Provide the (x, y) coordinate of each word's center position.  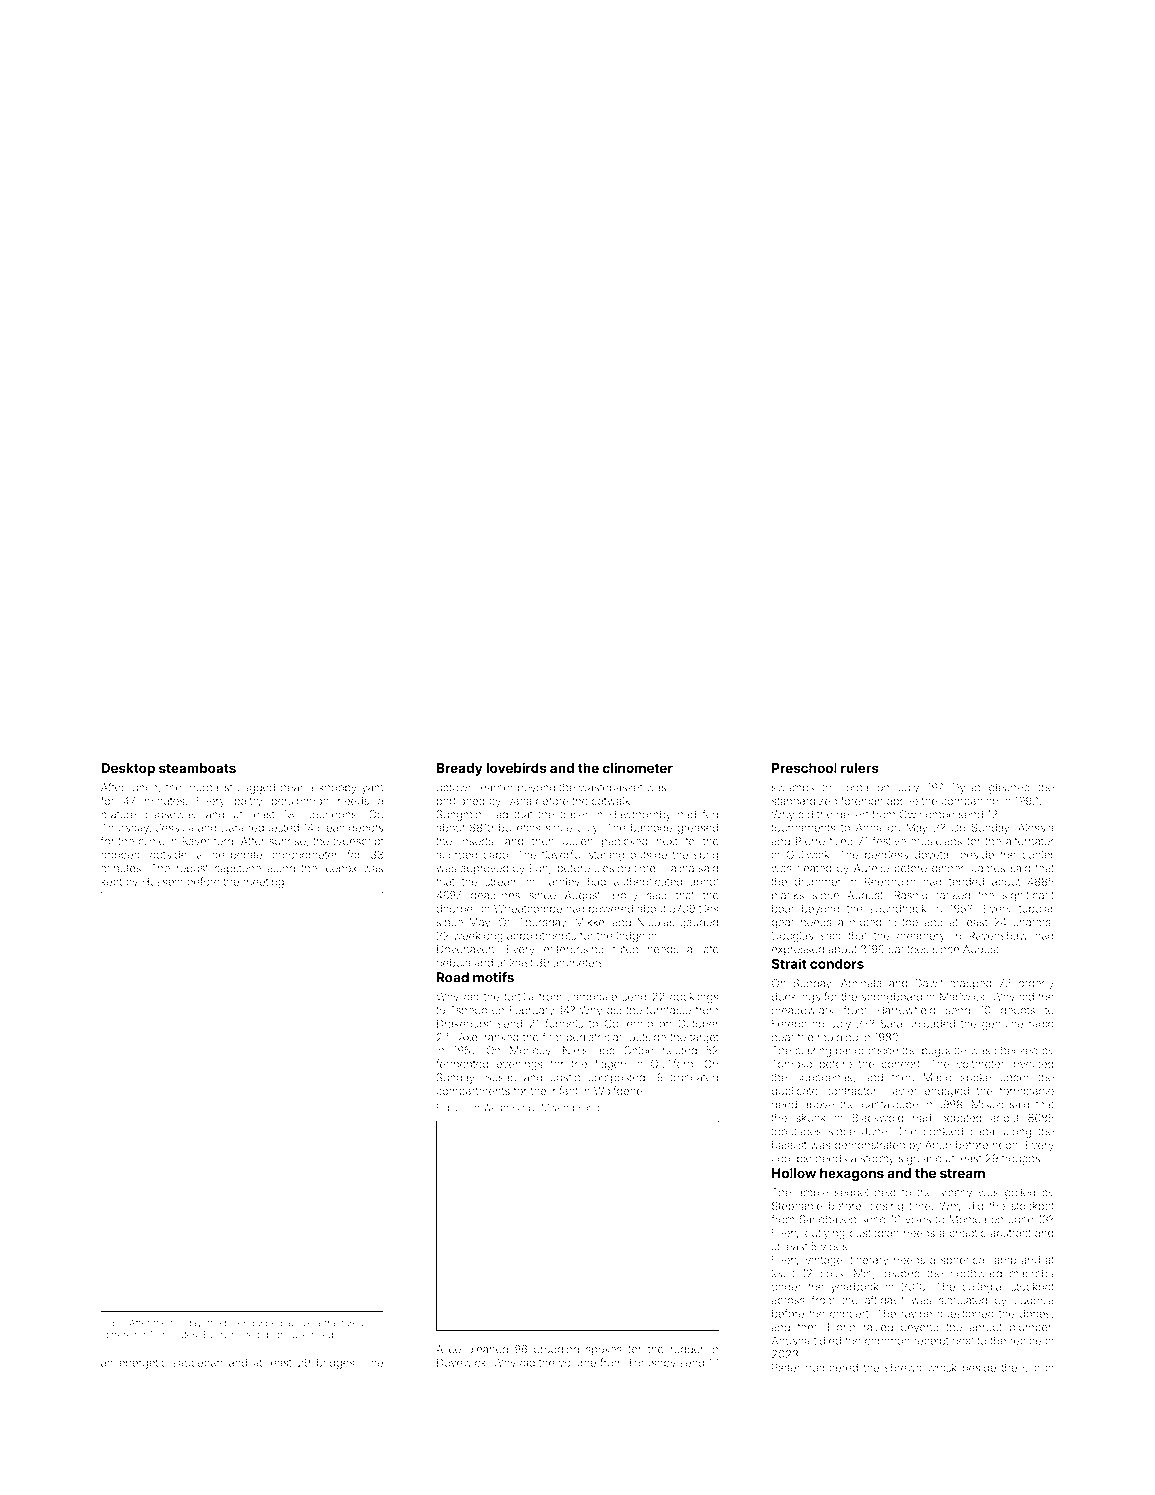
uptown (455, 789)
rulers (860, 768)
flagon (610, 1065)
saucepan (197, 1364)
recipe (1025, 1341)
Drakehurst (464, 1023)
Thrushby (652, 1363)
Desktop (128, 769)
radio (1041, 1023)
